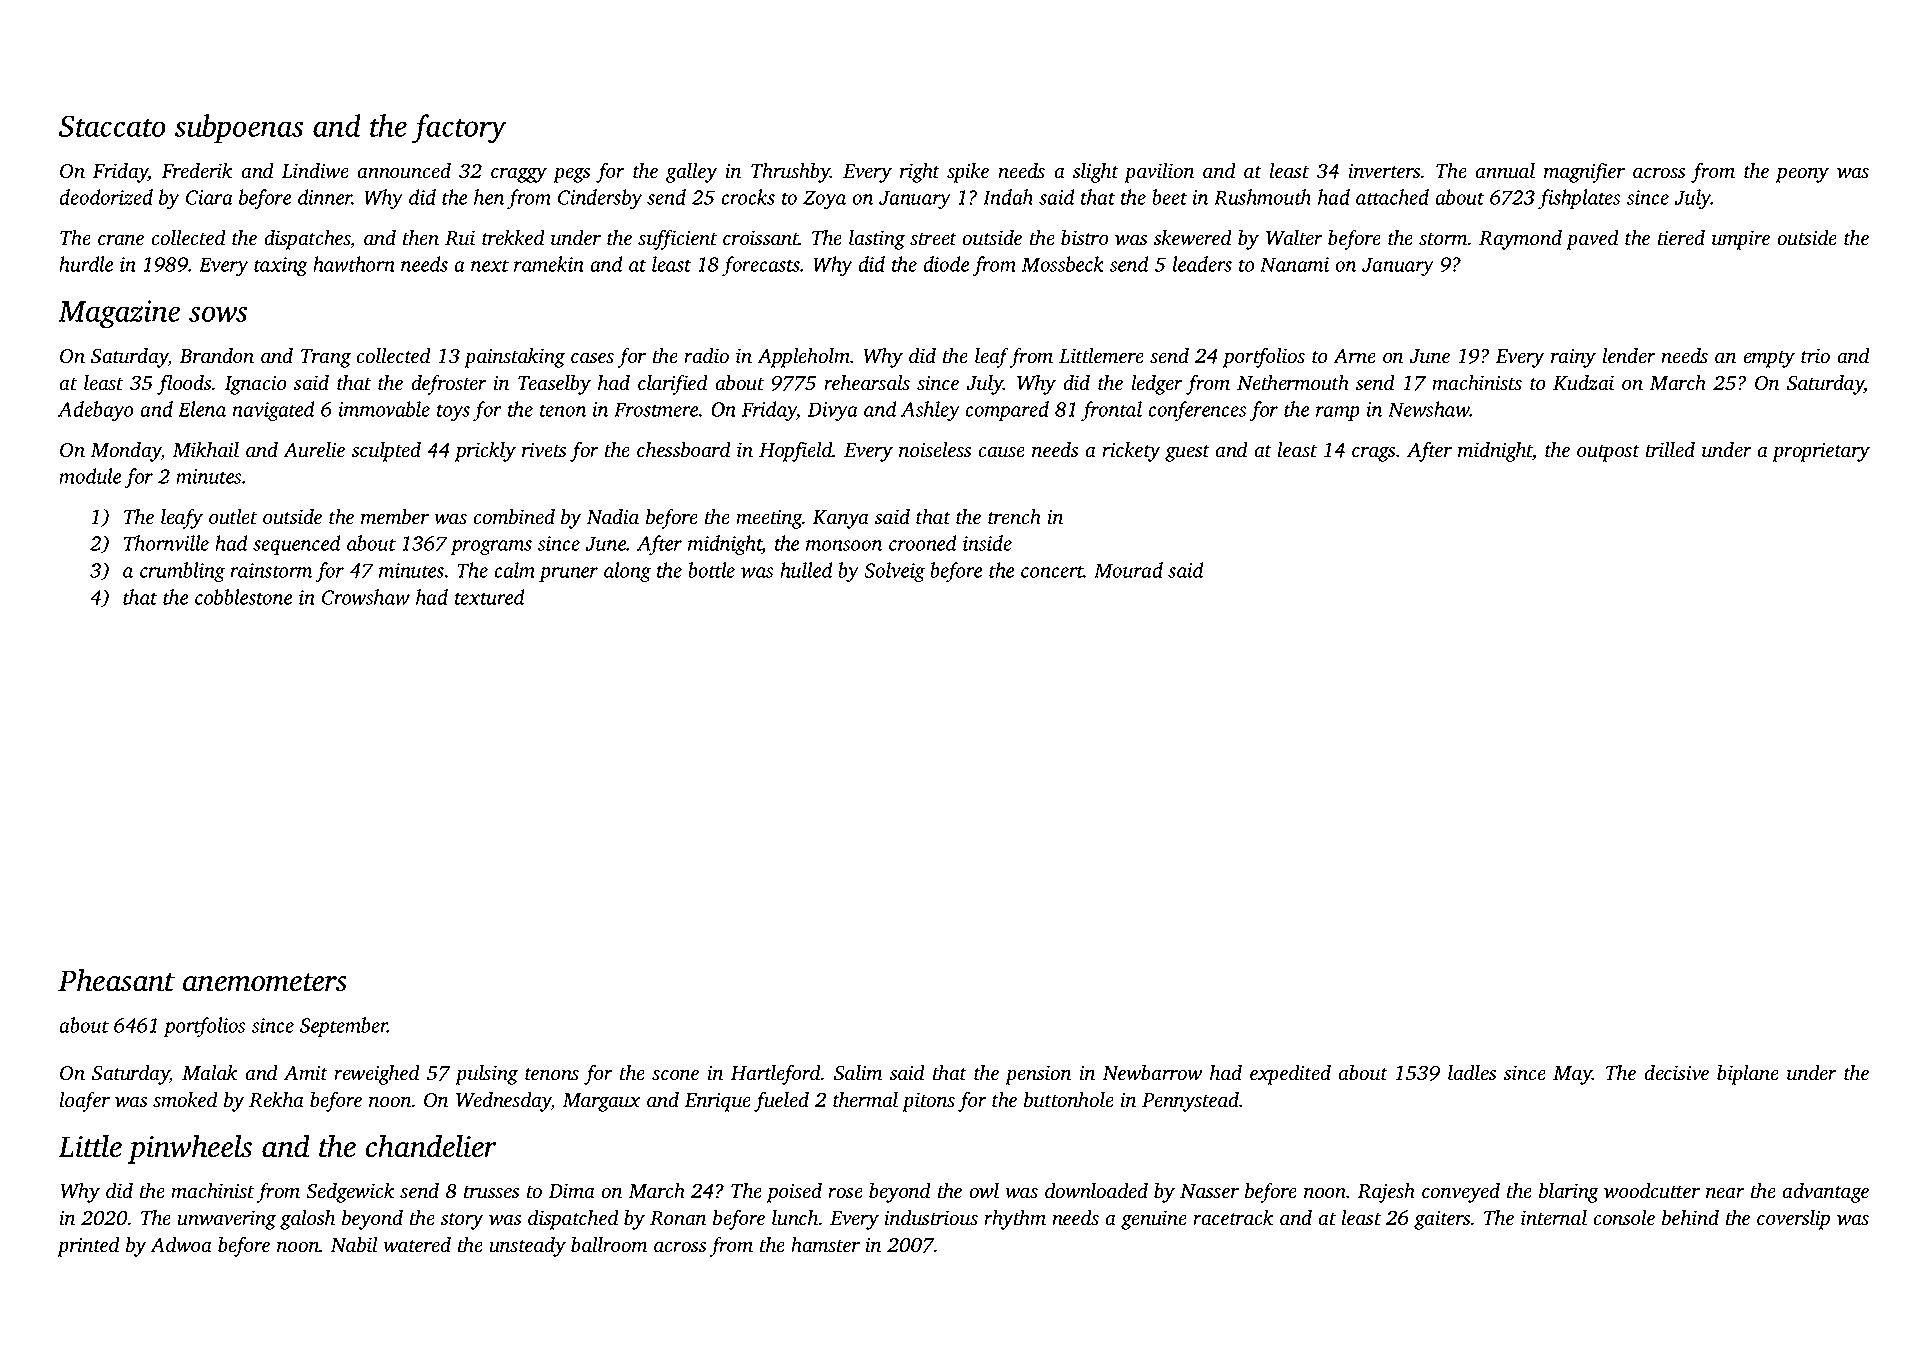 This page has width=1929, height=1364. What do you see at coordinates (1825, 1193) in the page?
I see `advantage` at bounding box center [1825, 1193].
